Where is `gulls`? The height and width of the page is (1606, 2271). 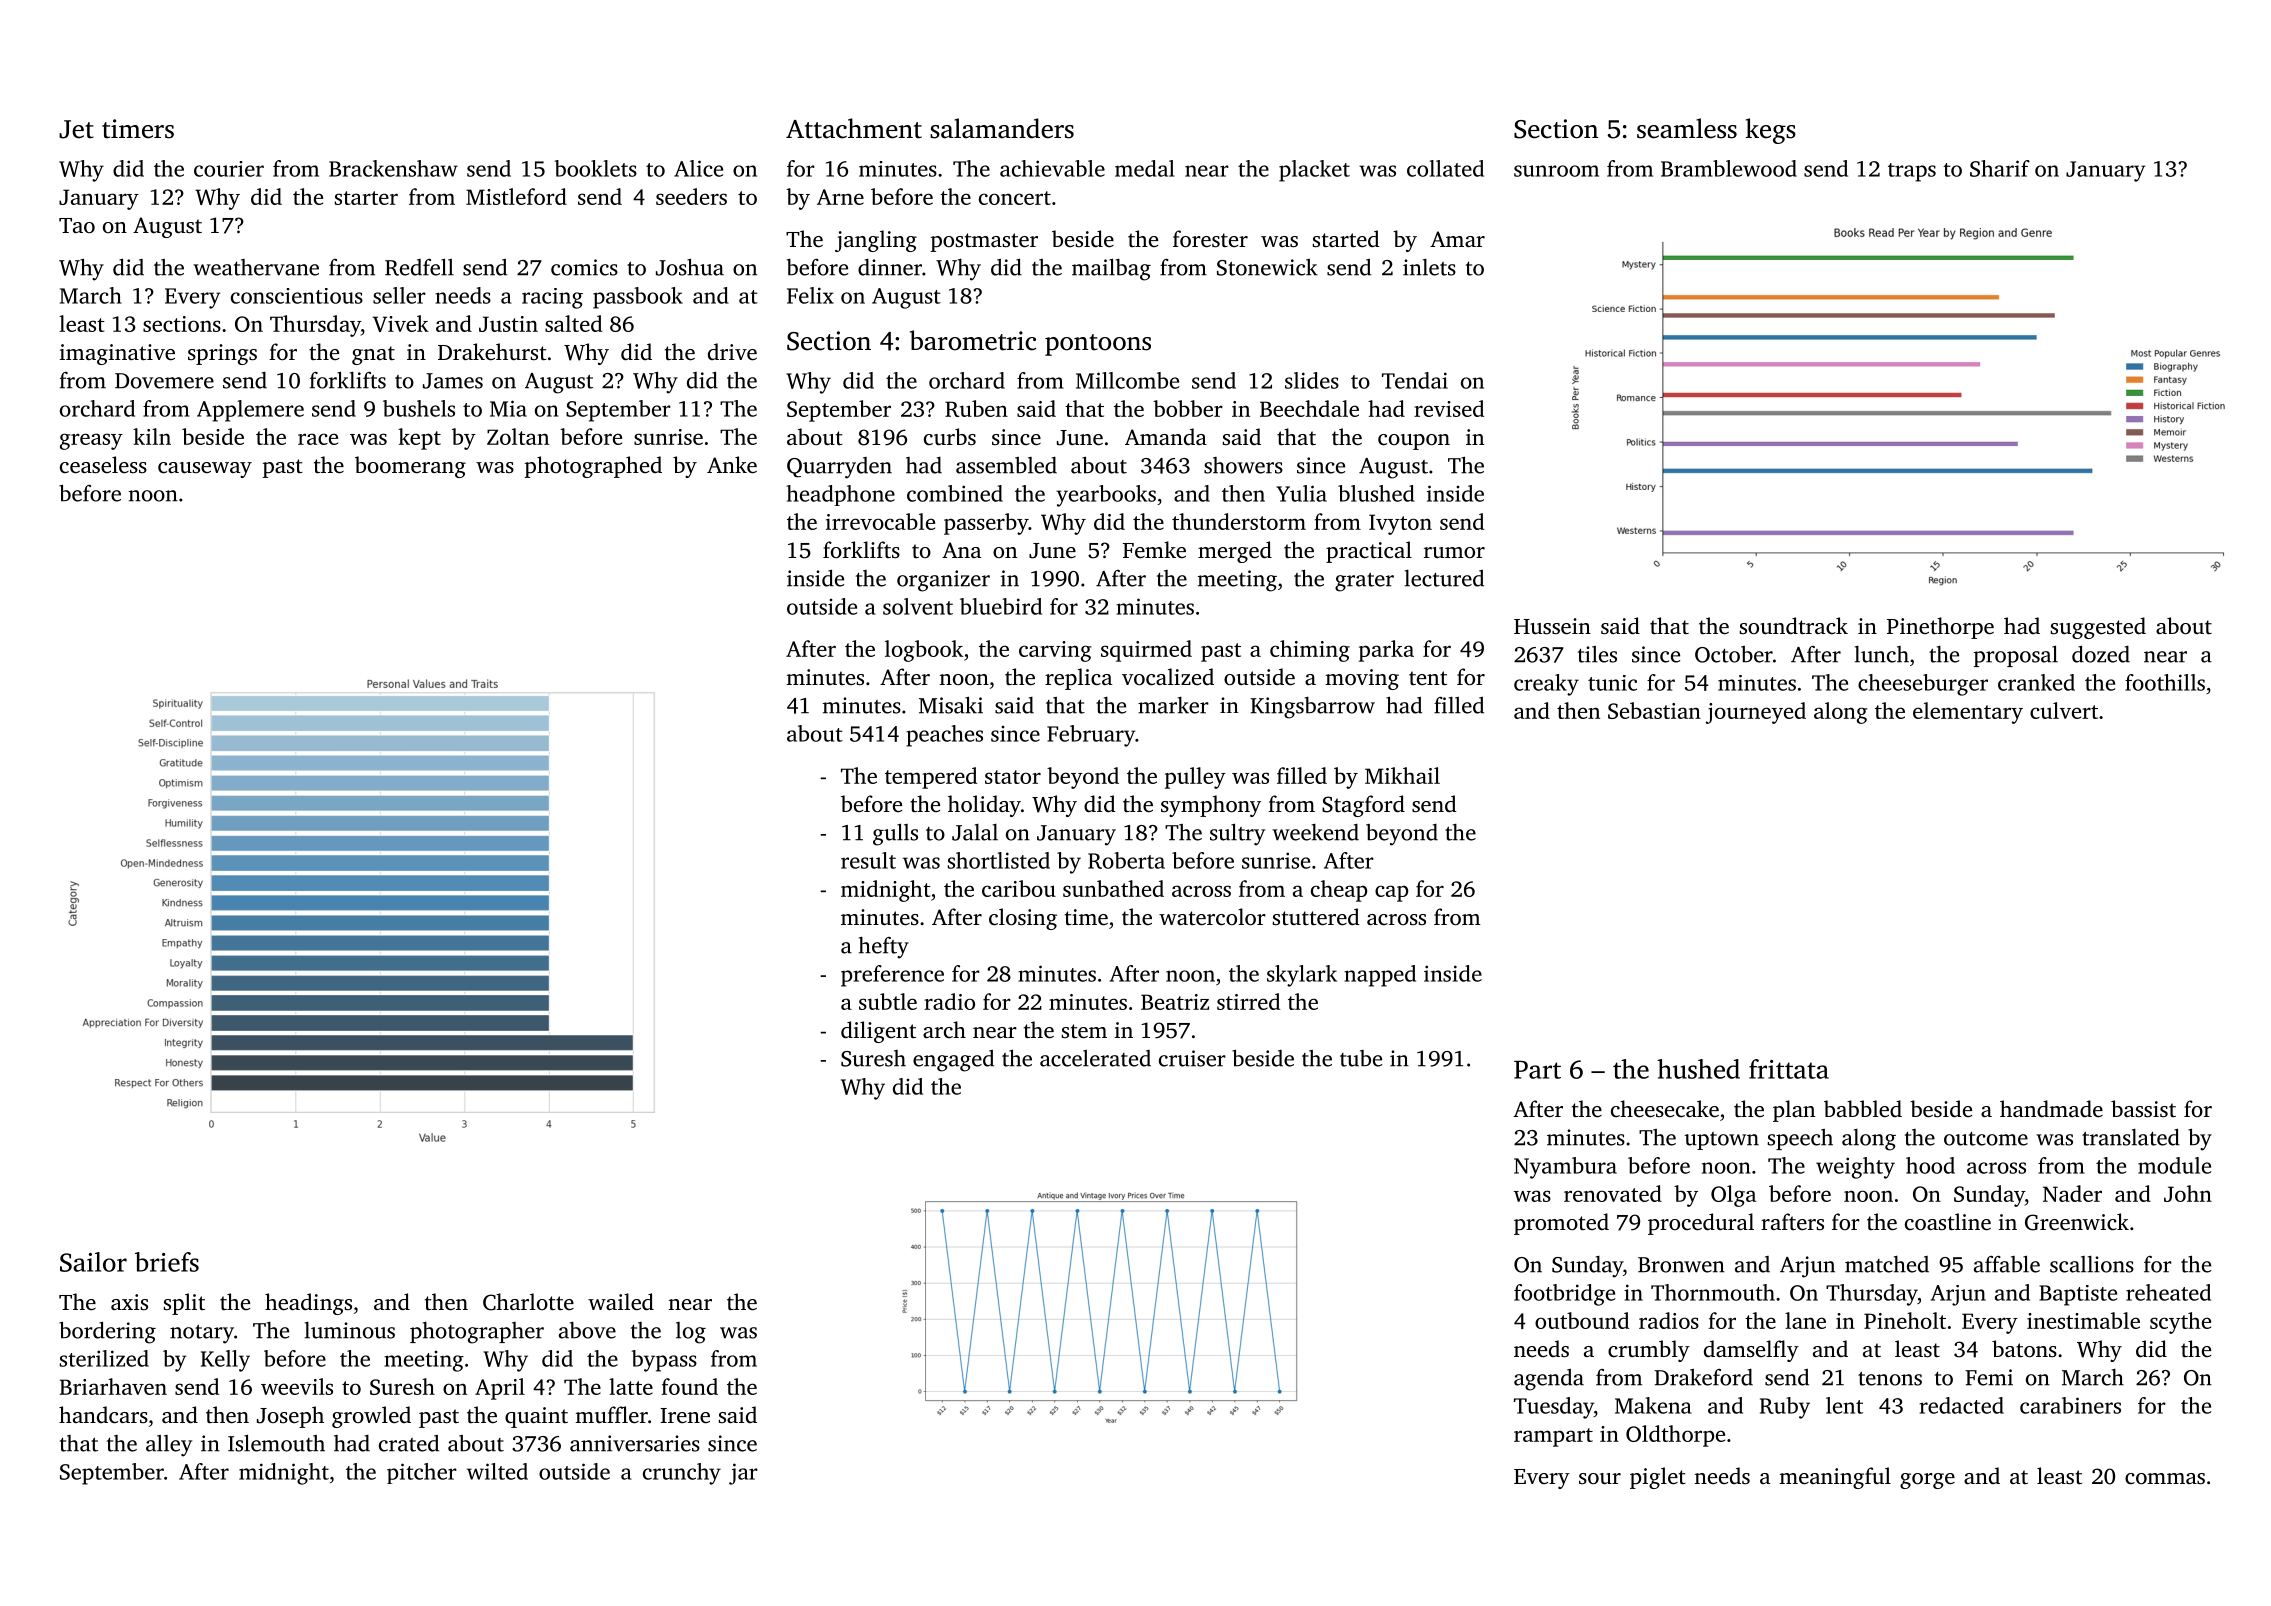
gulls is located at coordinates (895, 834).
